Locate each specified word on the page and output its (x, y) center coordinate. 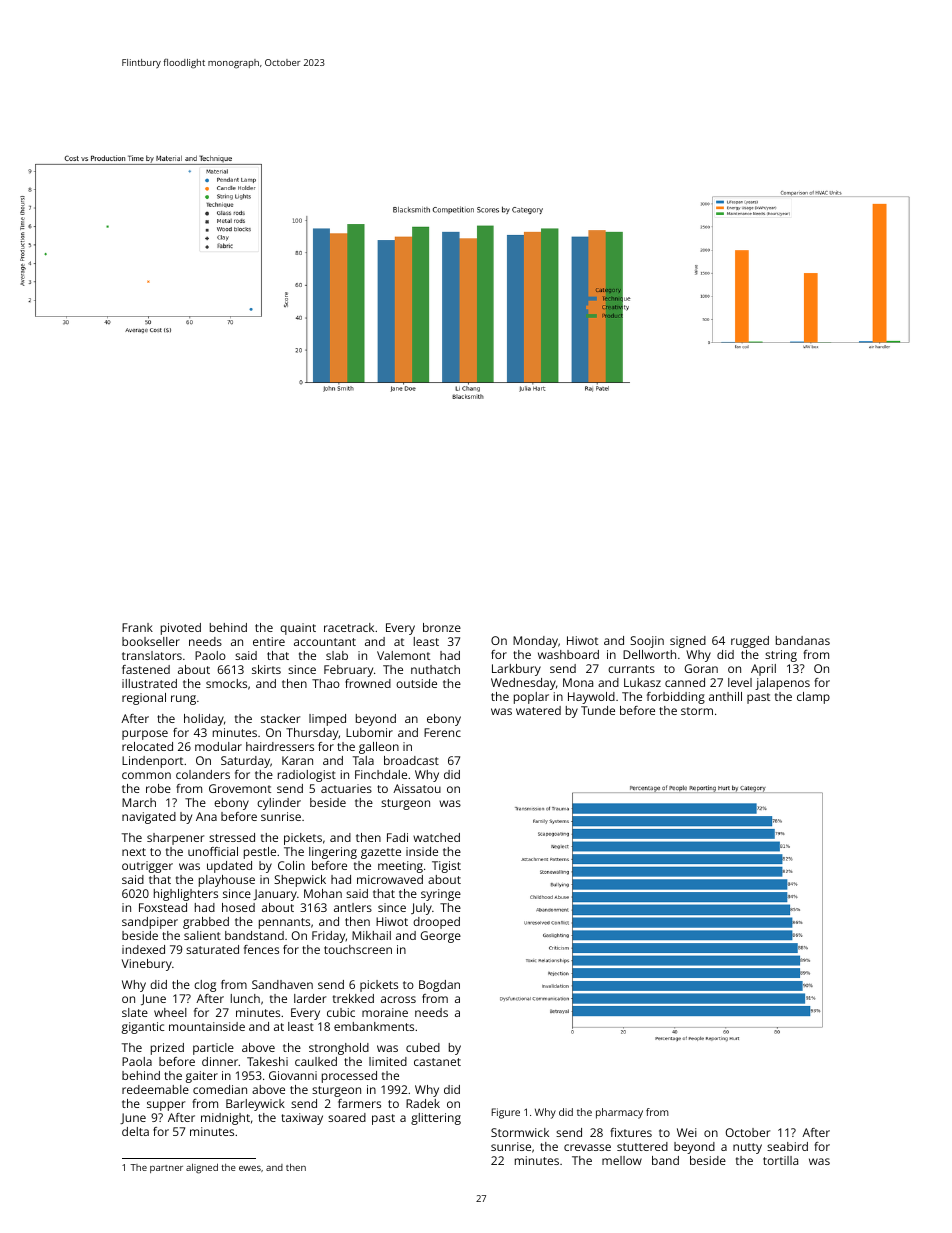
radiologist (307, 776)
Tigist (446, 867)
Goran (701, 668)
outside (416, 683)
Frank (137, 627)
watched (436, 837)
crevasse (587, 1147)
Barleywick (255, 1105)
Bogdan (439, 986)
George (441, 937)
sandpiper (150, 923)
